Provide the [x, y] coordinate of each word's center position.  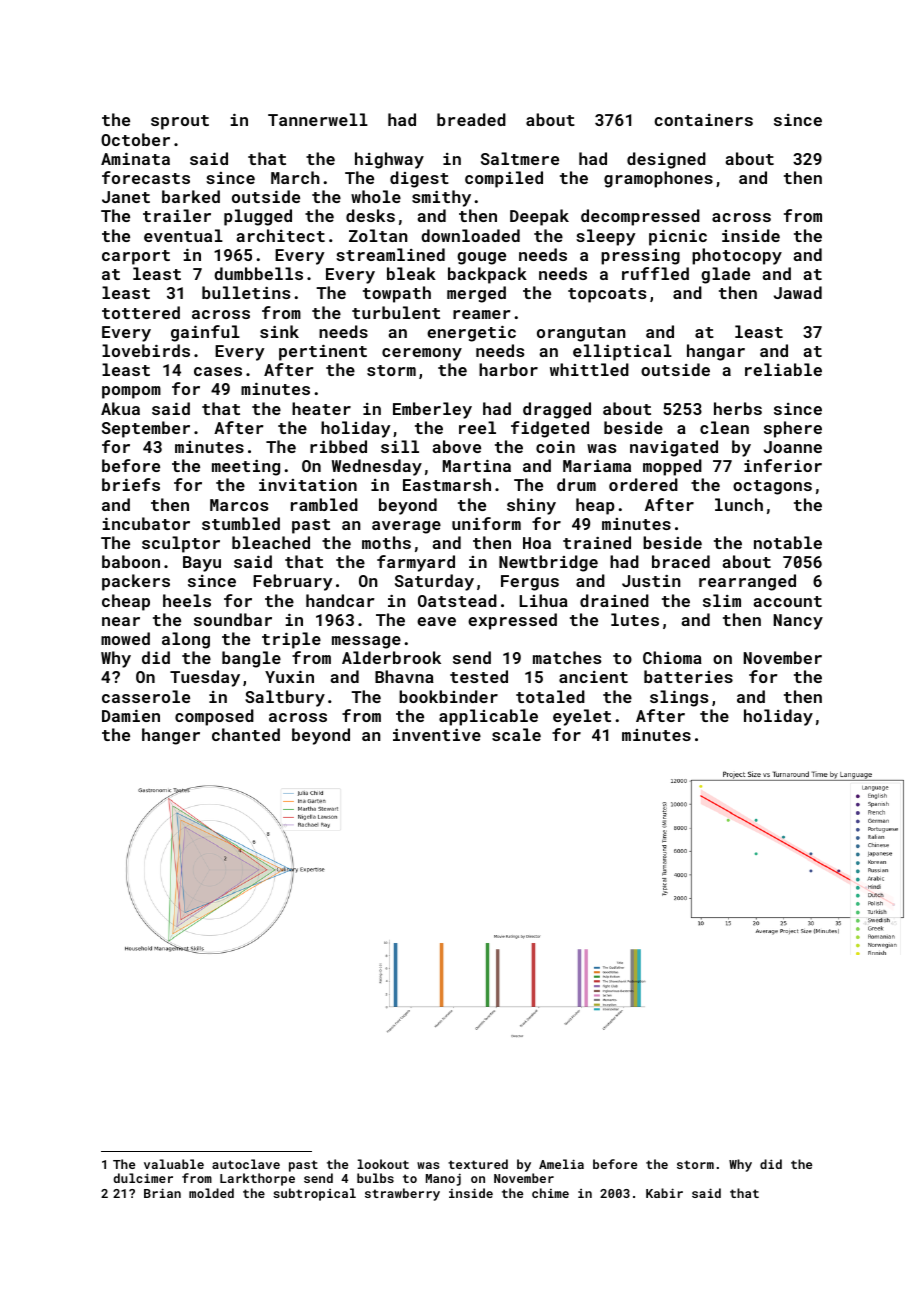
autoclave [246, 1164]
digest [419, 179]
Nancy [798, 622]
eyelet [582, 717]
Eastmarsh [447, 484]
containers [703, 120]
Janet [126, 197]
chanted [246, 734]
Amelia [561, 1164]
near [121, 621]
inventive [437, 735]
